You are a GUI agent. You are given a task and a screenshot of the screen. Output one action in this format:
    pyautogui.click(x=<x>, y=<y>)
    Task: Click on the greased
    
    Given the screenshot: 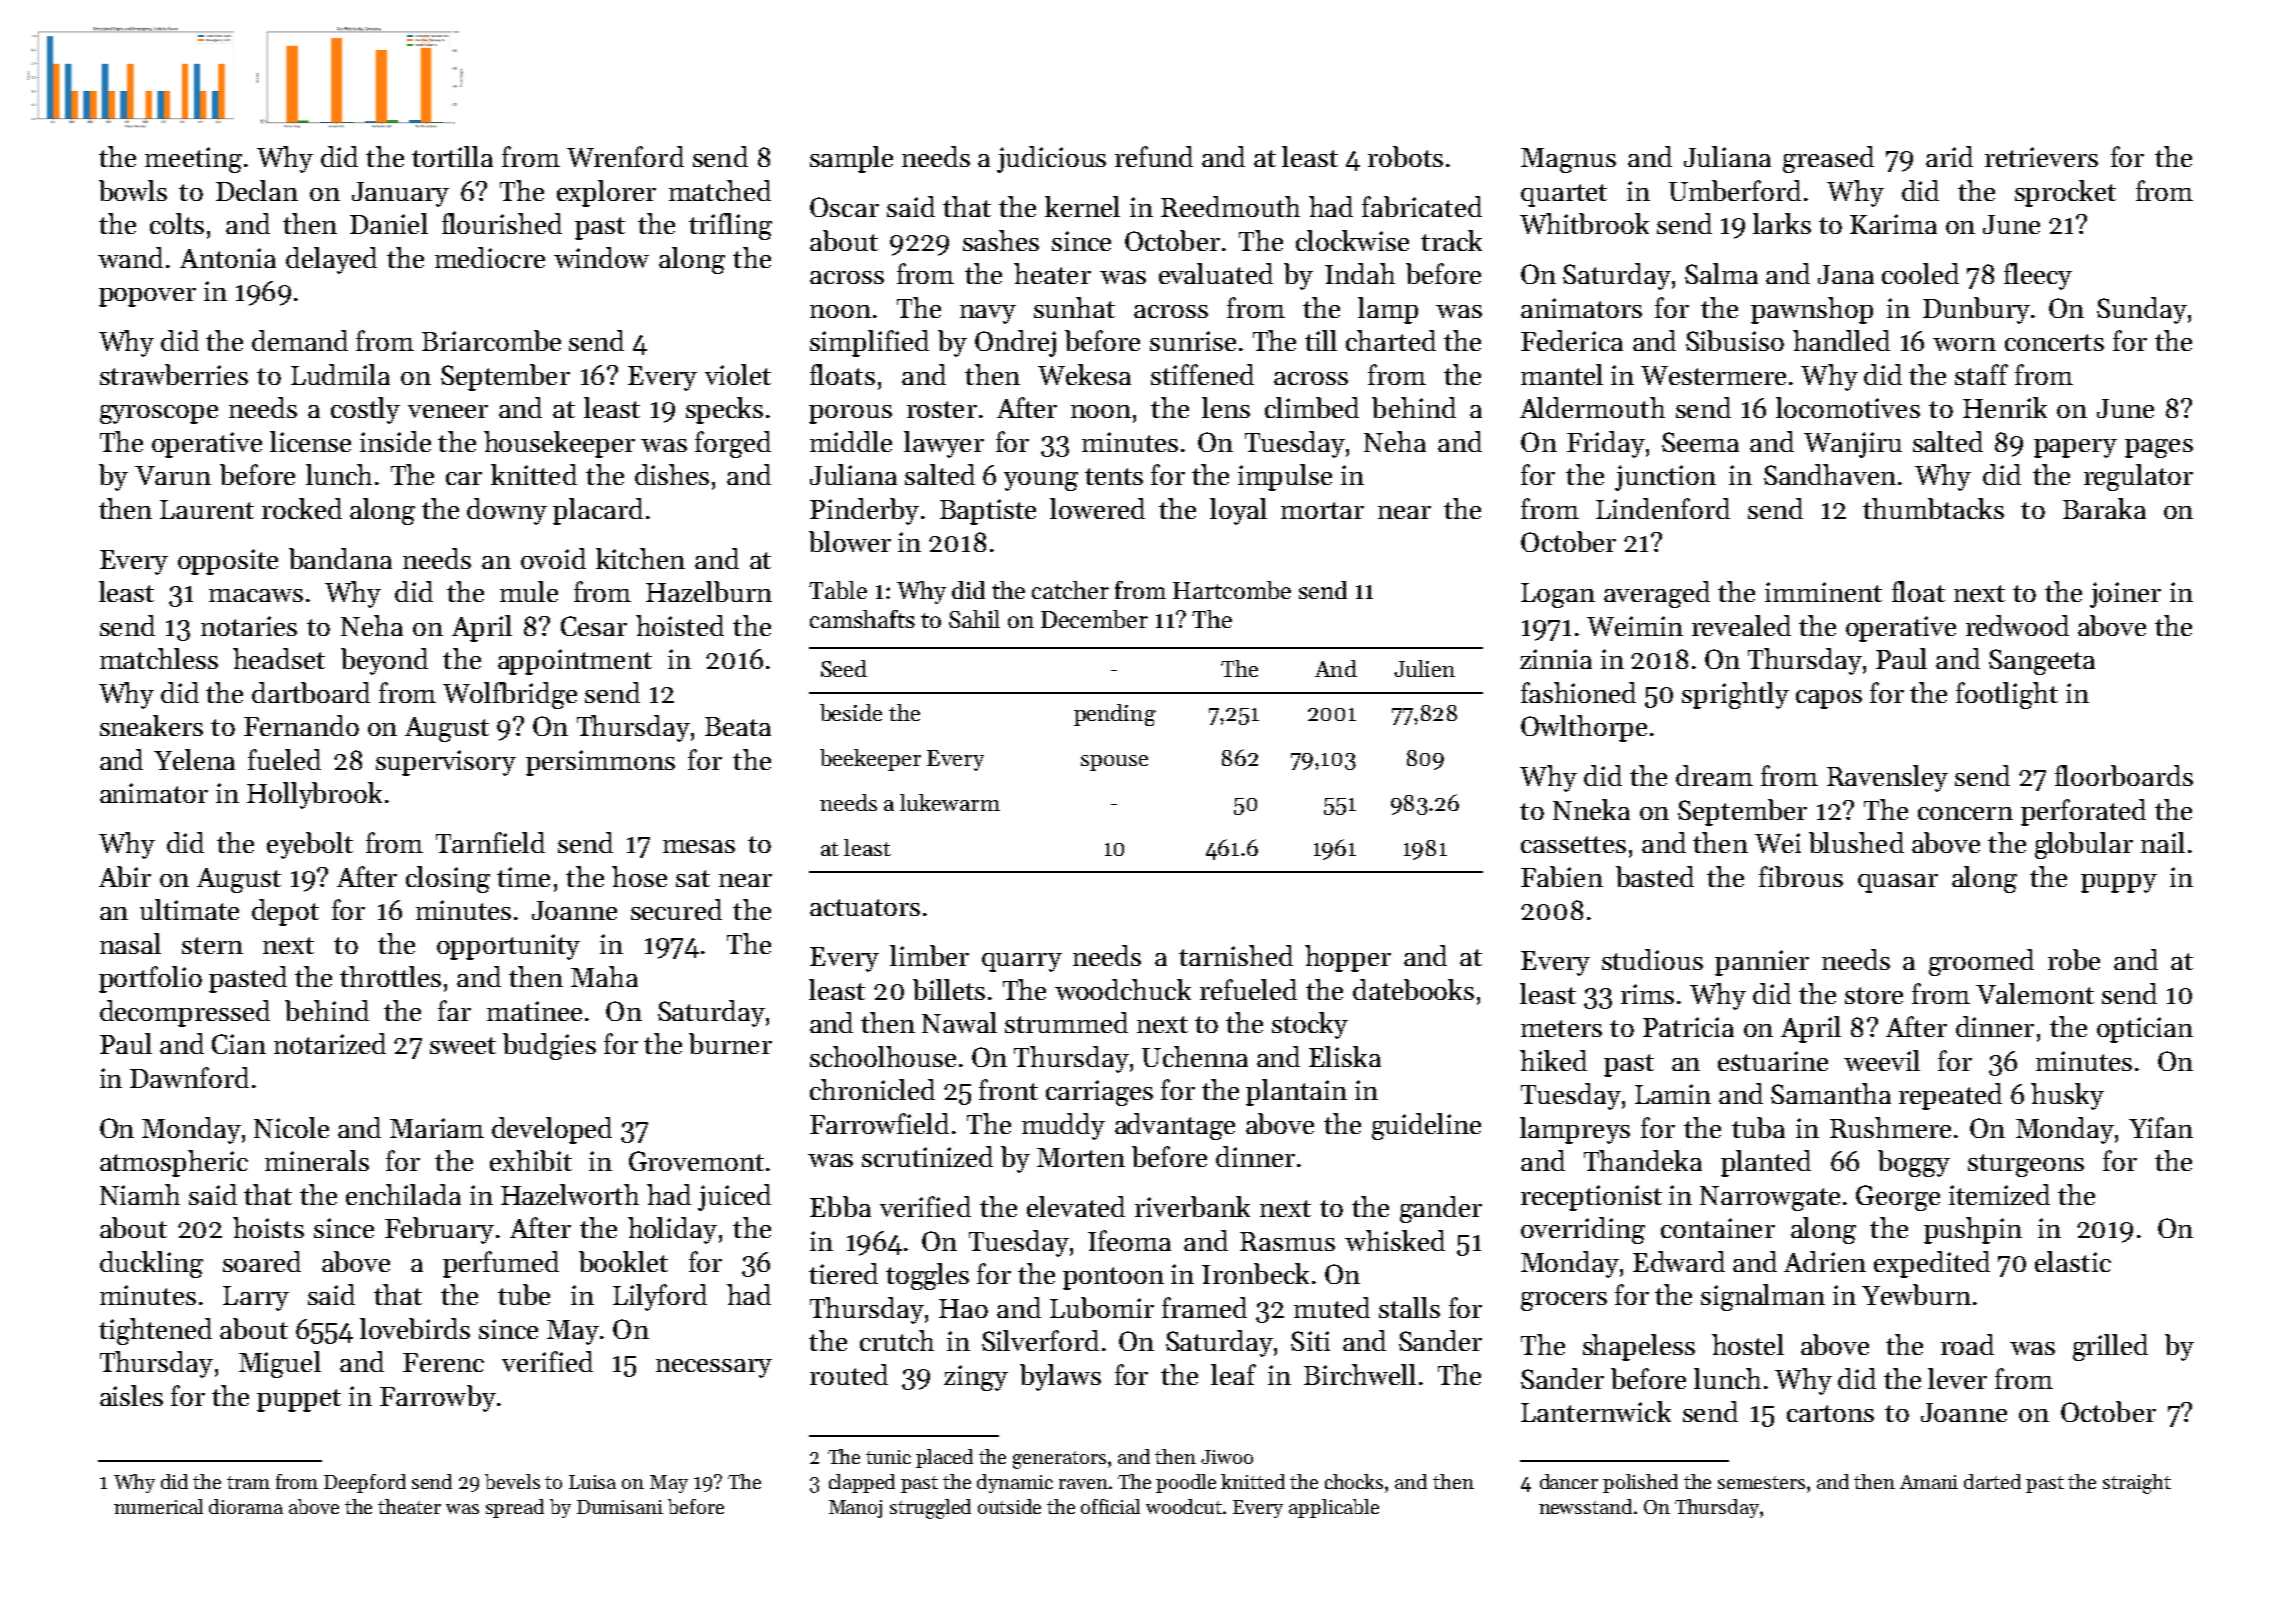 What is the action you would take?
    pyautogui.click(x=1828, y=159)
